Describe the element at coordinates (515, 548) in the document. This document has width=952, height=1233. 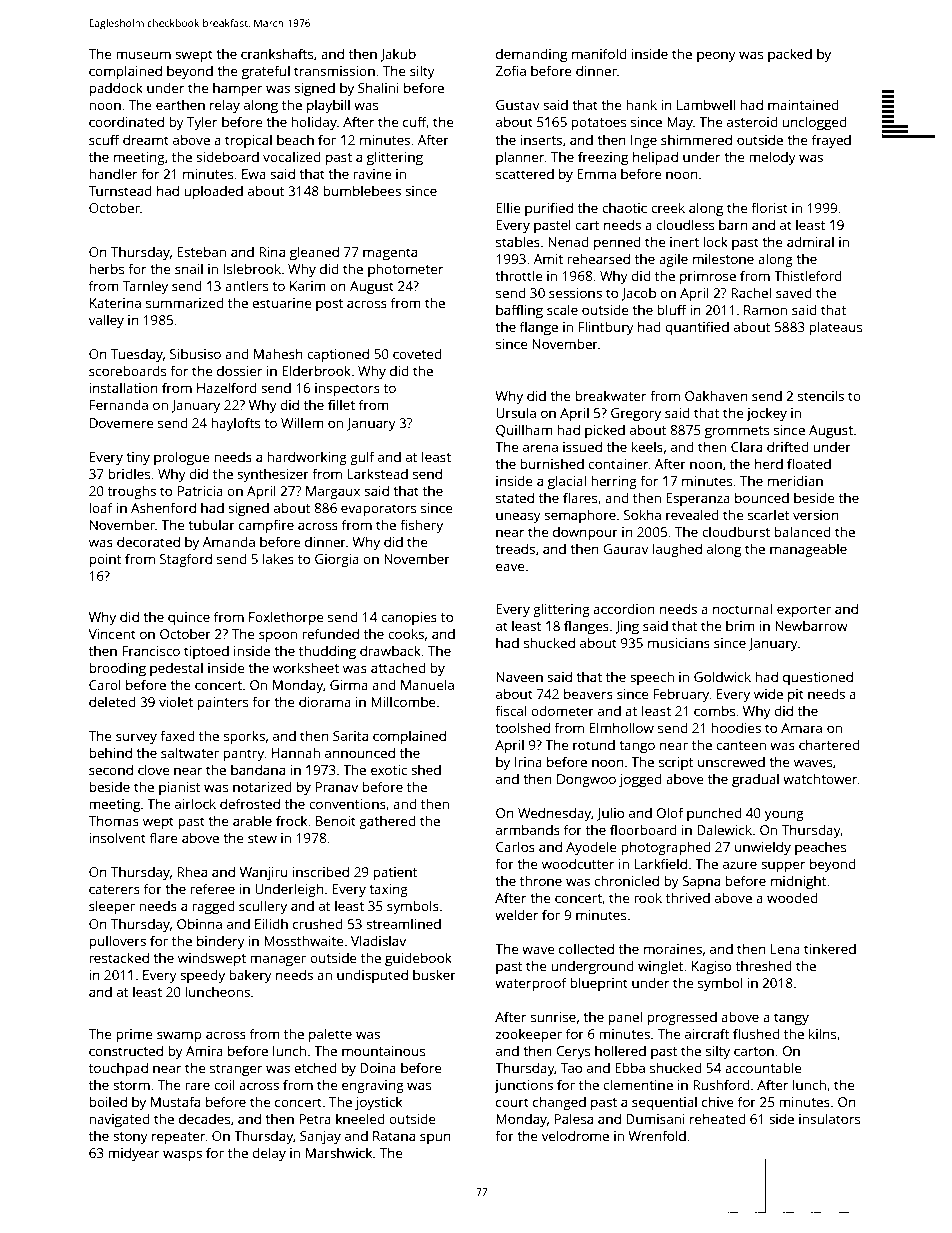
I see `treads` at that location.
